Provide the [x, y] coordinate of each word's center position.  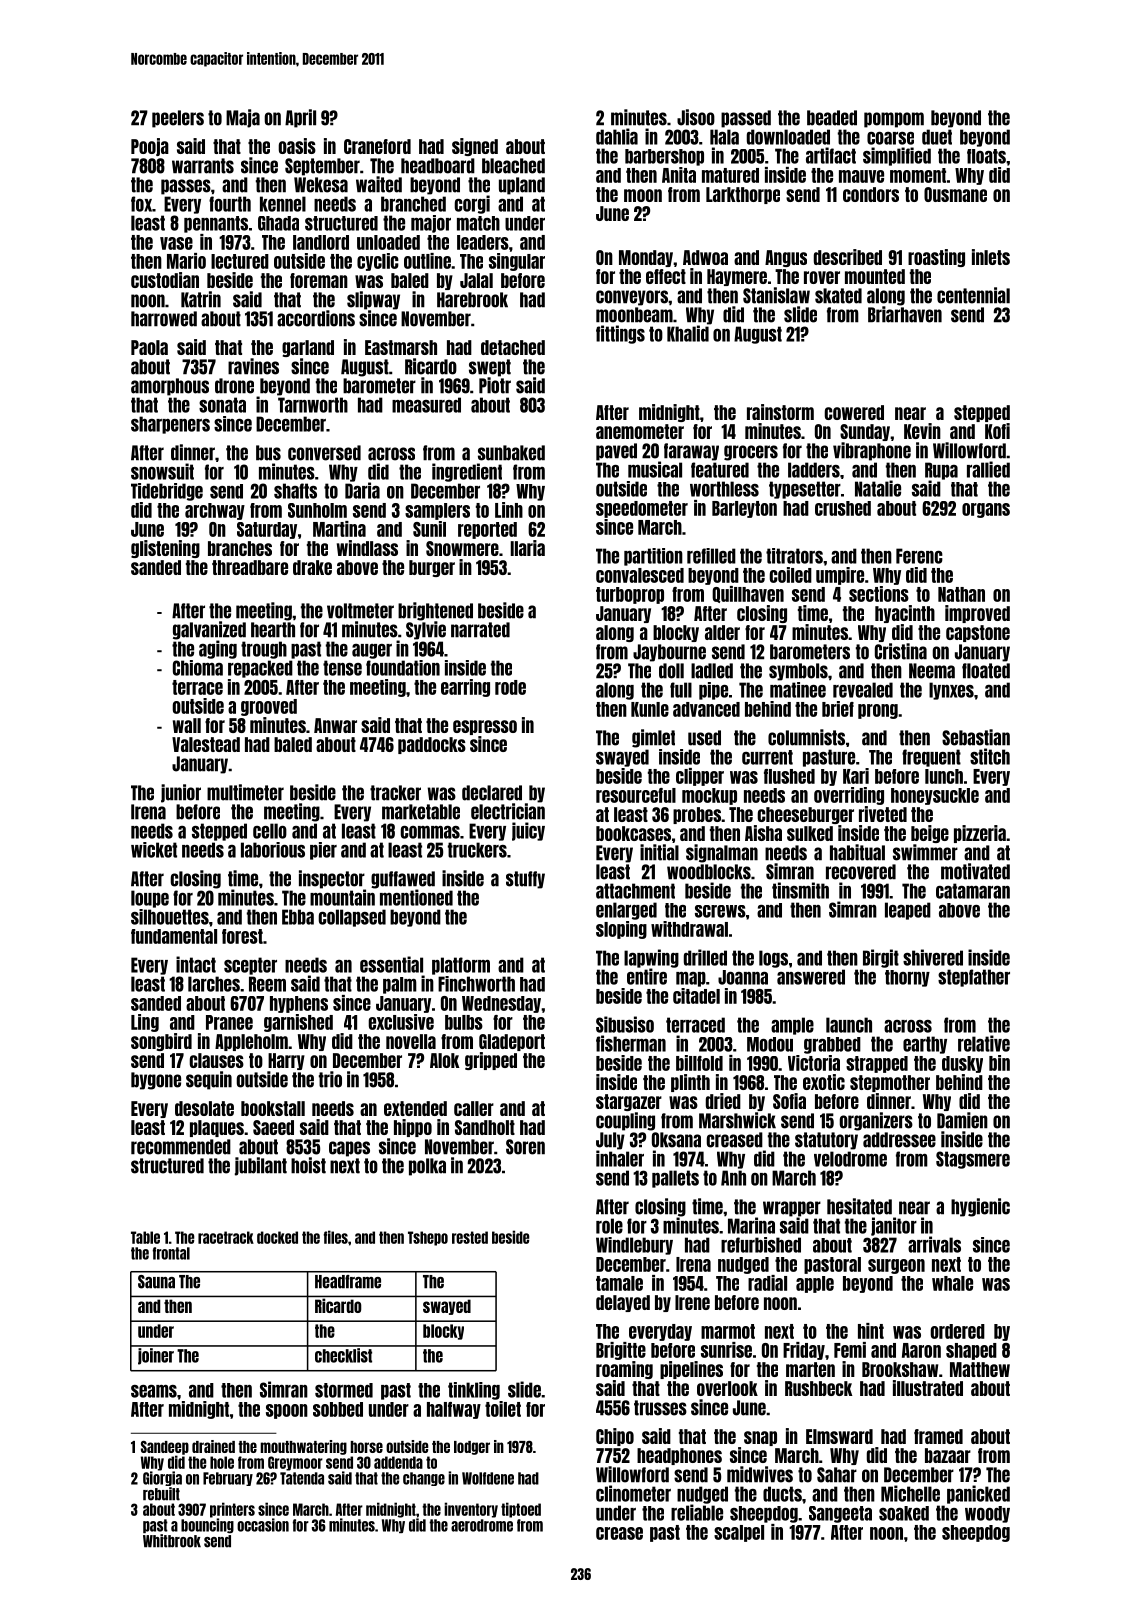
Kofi [997, 431]
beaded [832, 118]
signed [475, 147]
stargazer [629, 1102]
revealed [863, 690]
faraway [691, 452]
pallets [675, 1179]
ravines [253, 366]
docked [277, 1237]
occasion [263, 1525]
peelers [178, 119]
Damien [962, 1120]
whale [952, 1283]
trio [330, 1079]
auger [372, 651]
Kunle [650, 709]
